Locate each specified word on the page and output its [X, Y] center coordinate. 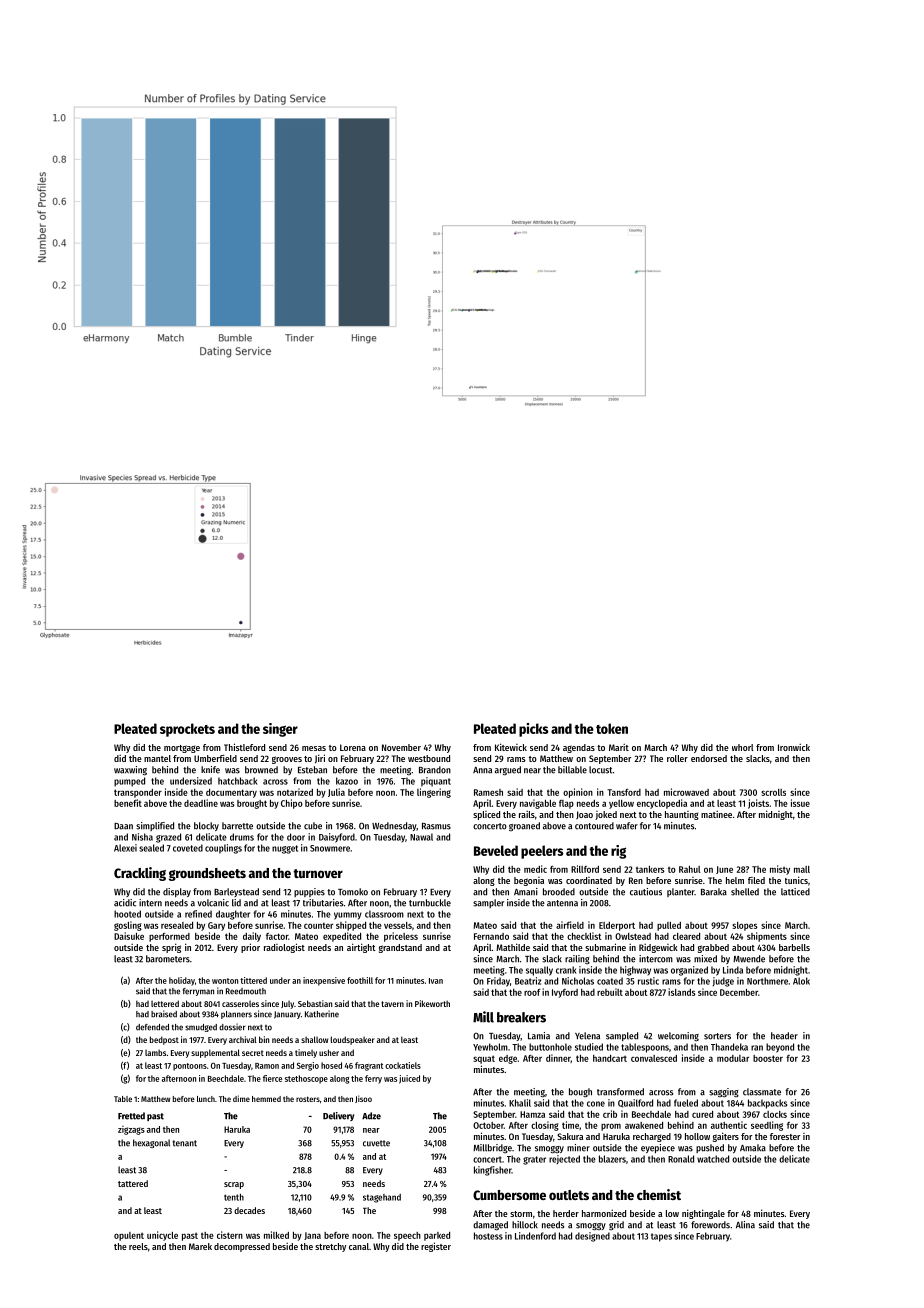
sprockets [187, 730]
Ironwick [794, 747]
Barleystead [236, 892]
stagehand [382, 1198]
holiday [182, 981]
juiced [409, 1079]
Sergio [308, 1066]
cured [702, 1114]
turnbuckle [430, 903]
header [784, 1036]
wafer [627, 826]
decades [249, 1210]
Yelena [587, 1036]
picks [533, 730]
